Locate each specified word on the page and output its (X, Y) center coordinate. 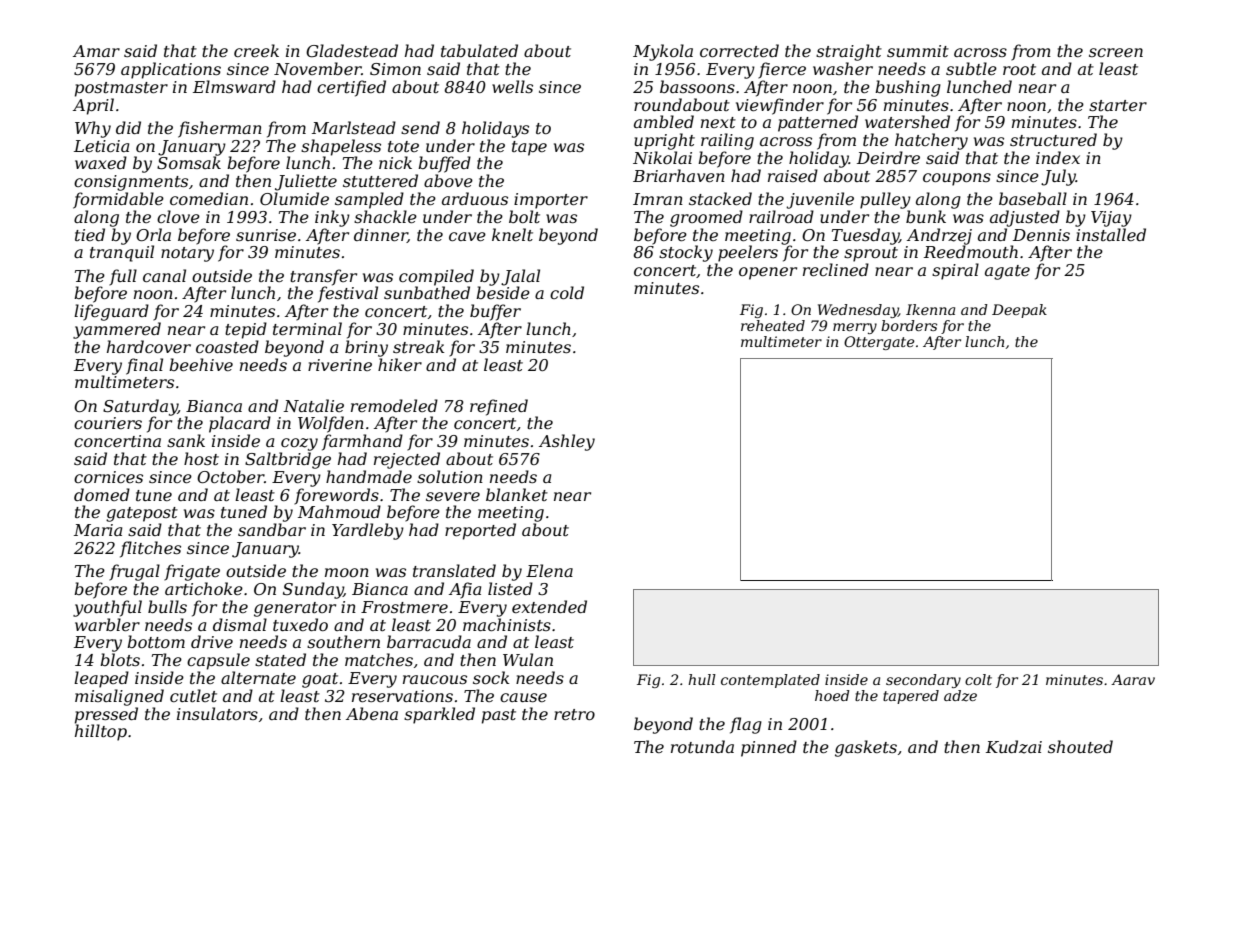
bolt (524, 216)
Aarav (1133, 679)
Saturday (140, 407)
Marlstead (354, 127)
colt (978, 679)
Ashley (567, 442)
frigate (192, 572)
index (1058, 157)
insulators (217, 713)
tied (90, 234)
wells (512, 86)
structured (1053, 139)
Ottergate (879, 343)
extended (549, 606)
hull (702, 679)
